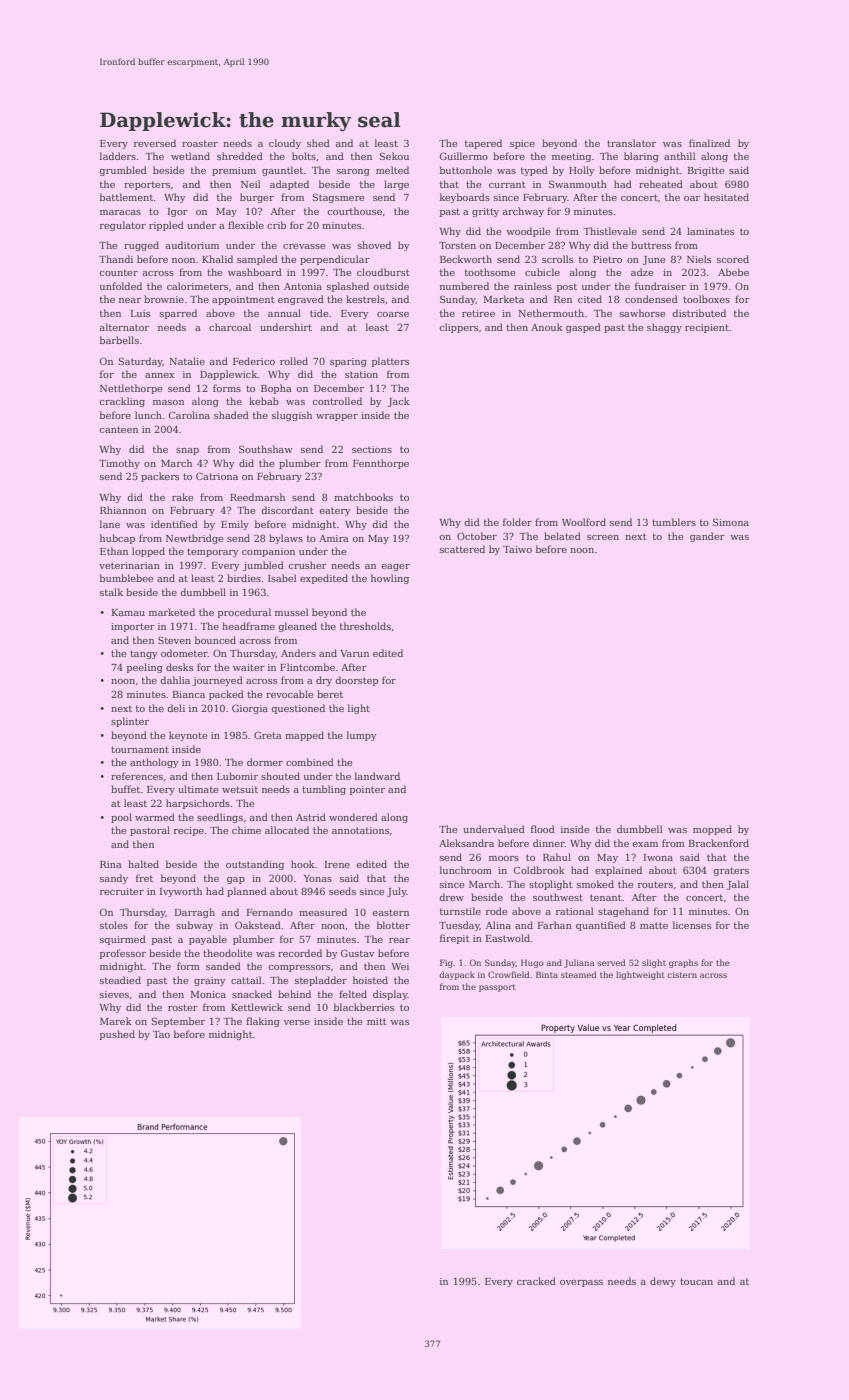 Image resolution: width=849 pixels, height=1400 pixels. I want to click on cloudburst, so click(383, 272).
